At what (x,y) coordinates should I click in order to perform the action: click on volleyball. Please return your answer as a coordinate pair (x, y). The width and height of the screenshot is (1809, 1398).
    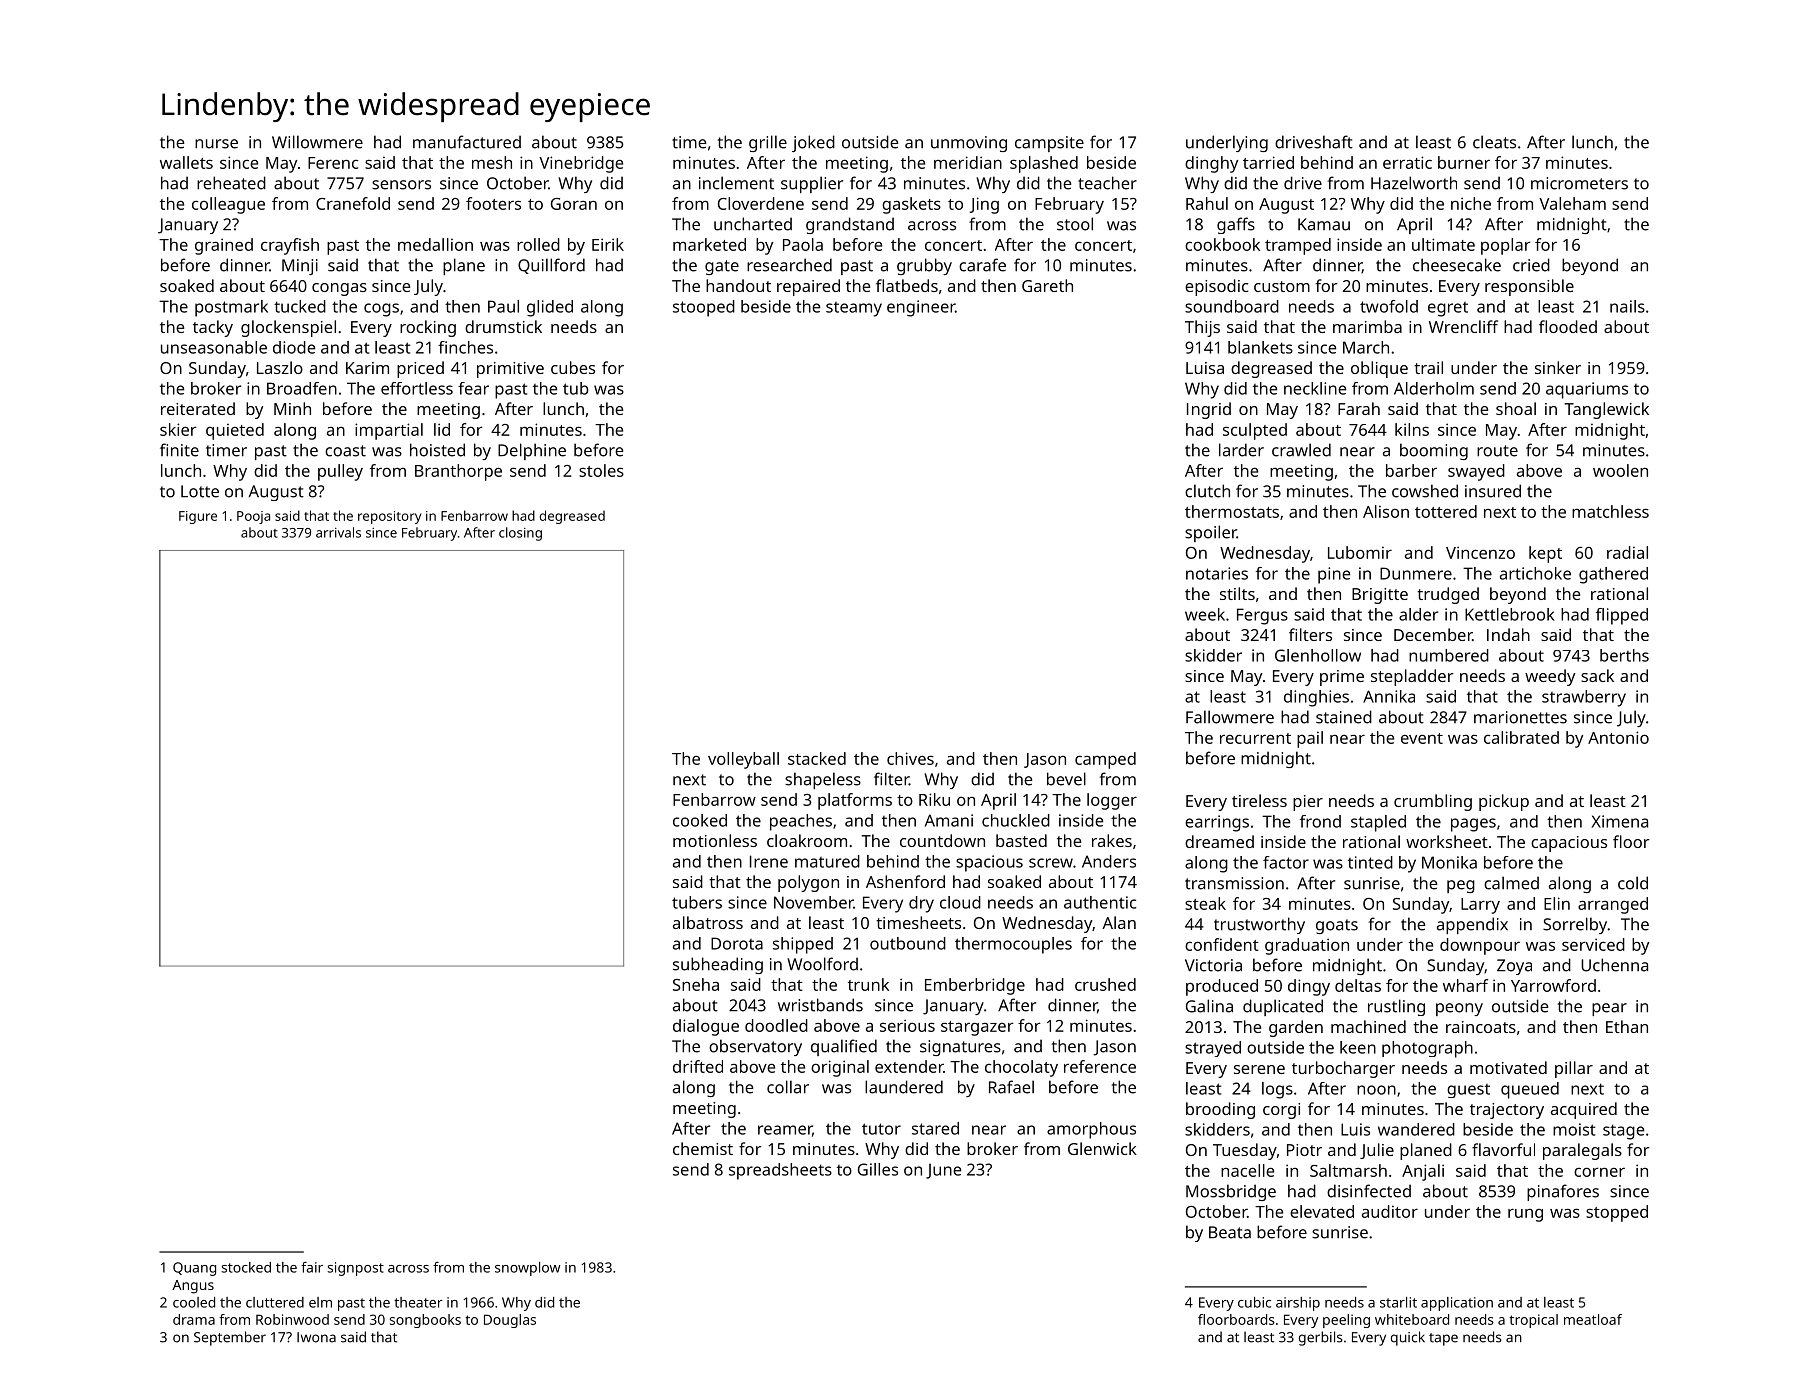
    Looking at the image, I should click on (743, 760).
